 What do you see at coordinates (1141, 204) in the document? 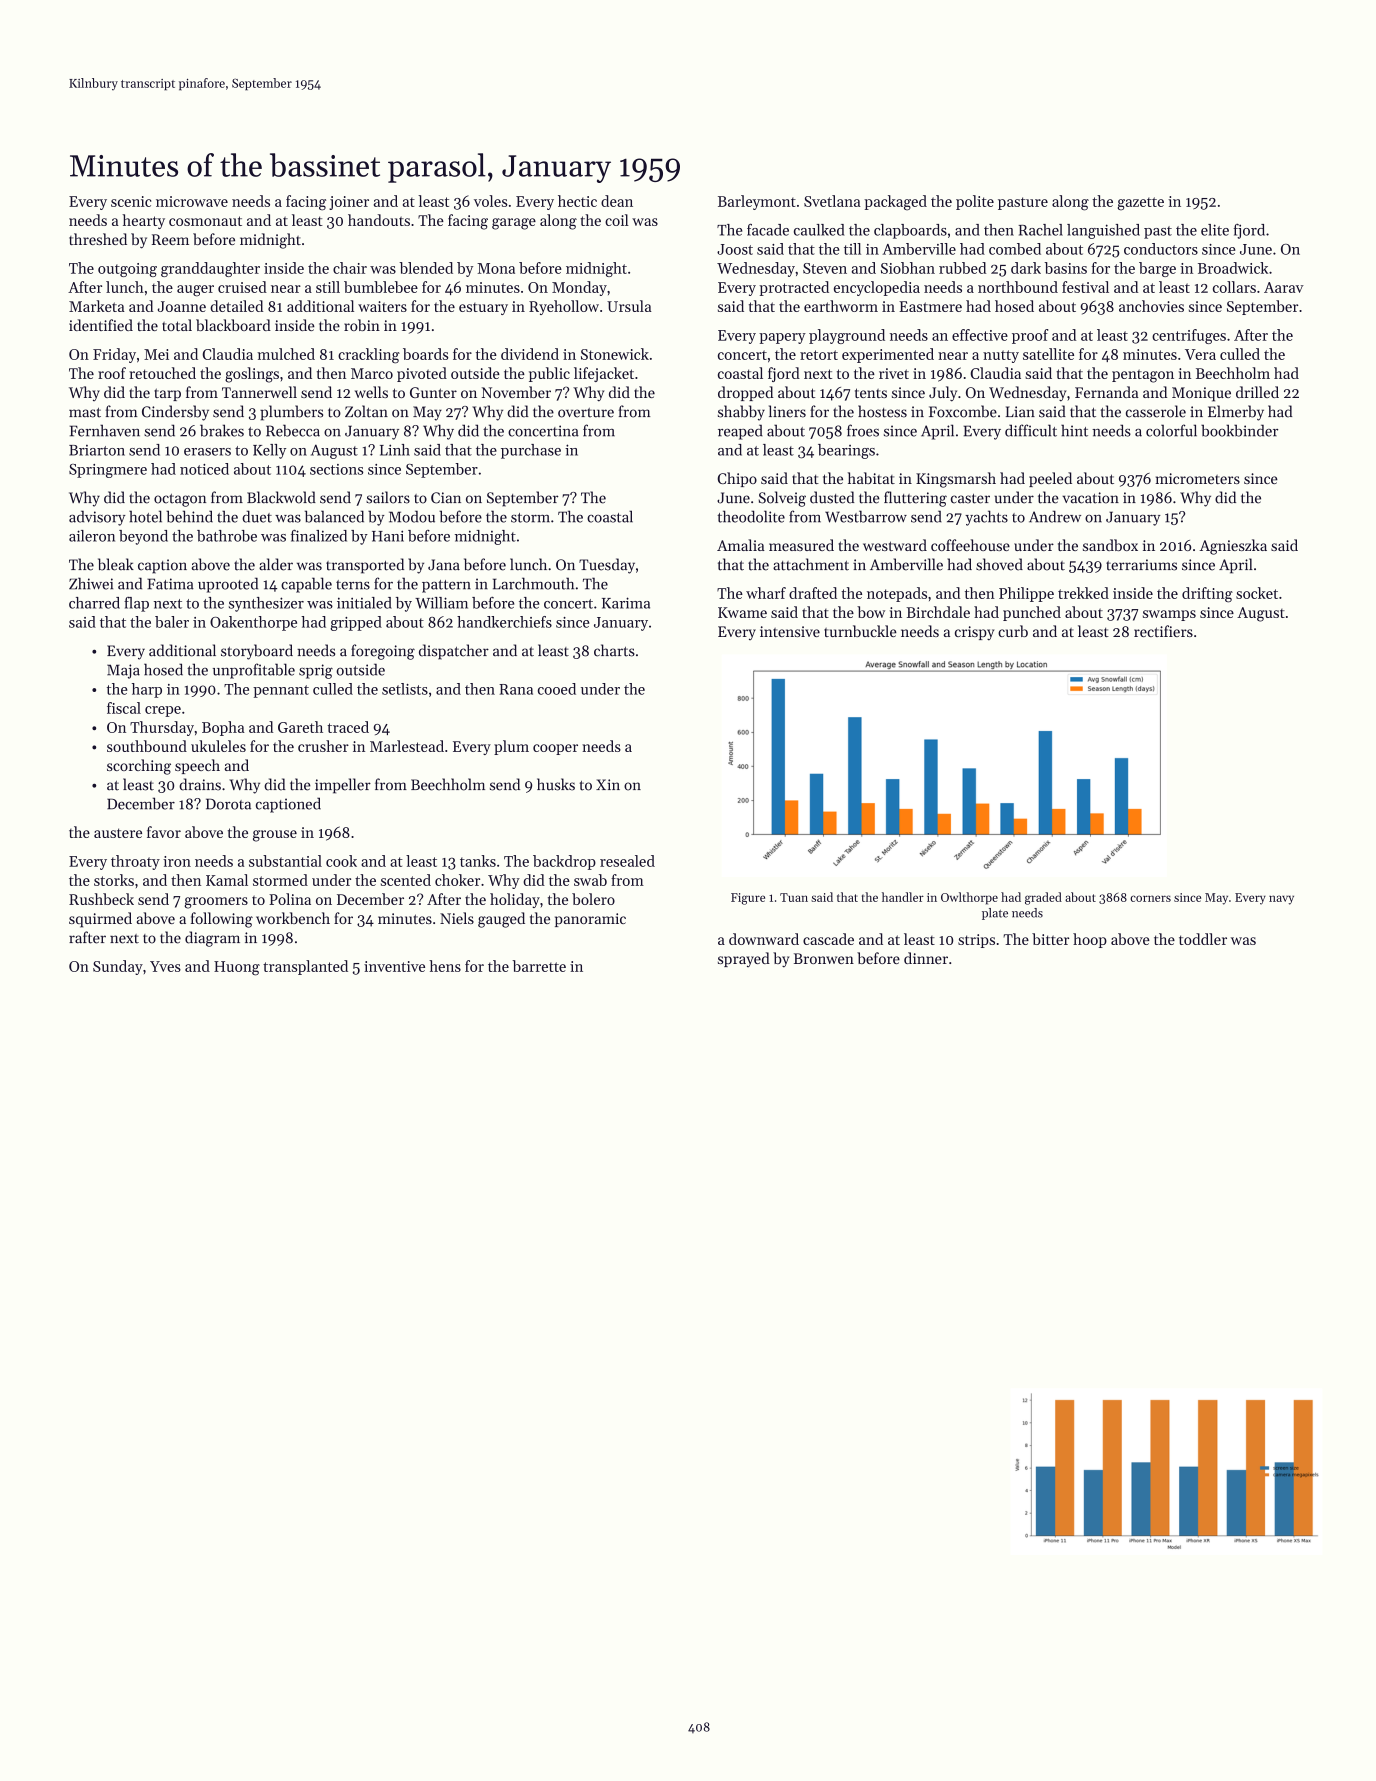
I see `gazette` at bounding box center [1141, 204].
